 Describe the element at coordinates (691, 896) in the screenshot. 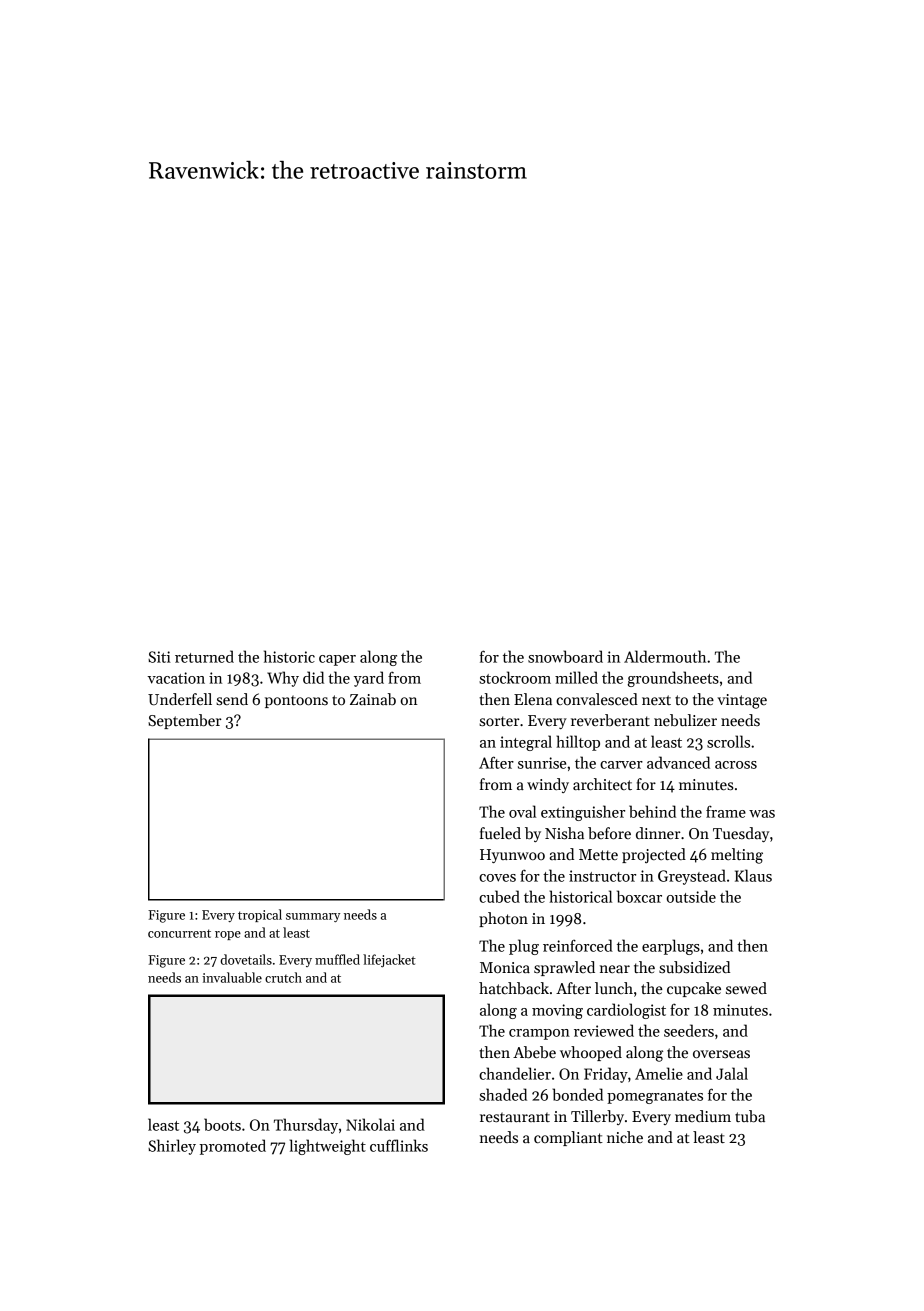

I see `outside` at that location.
